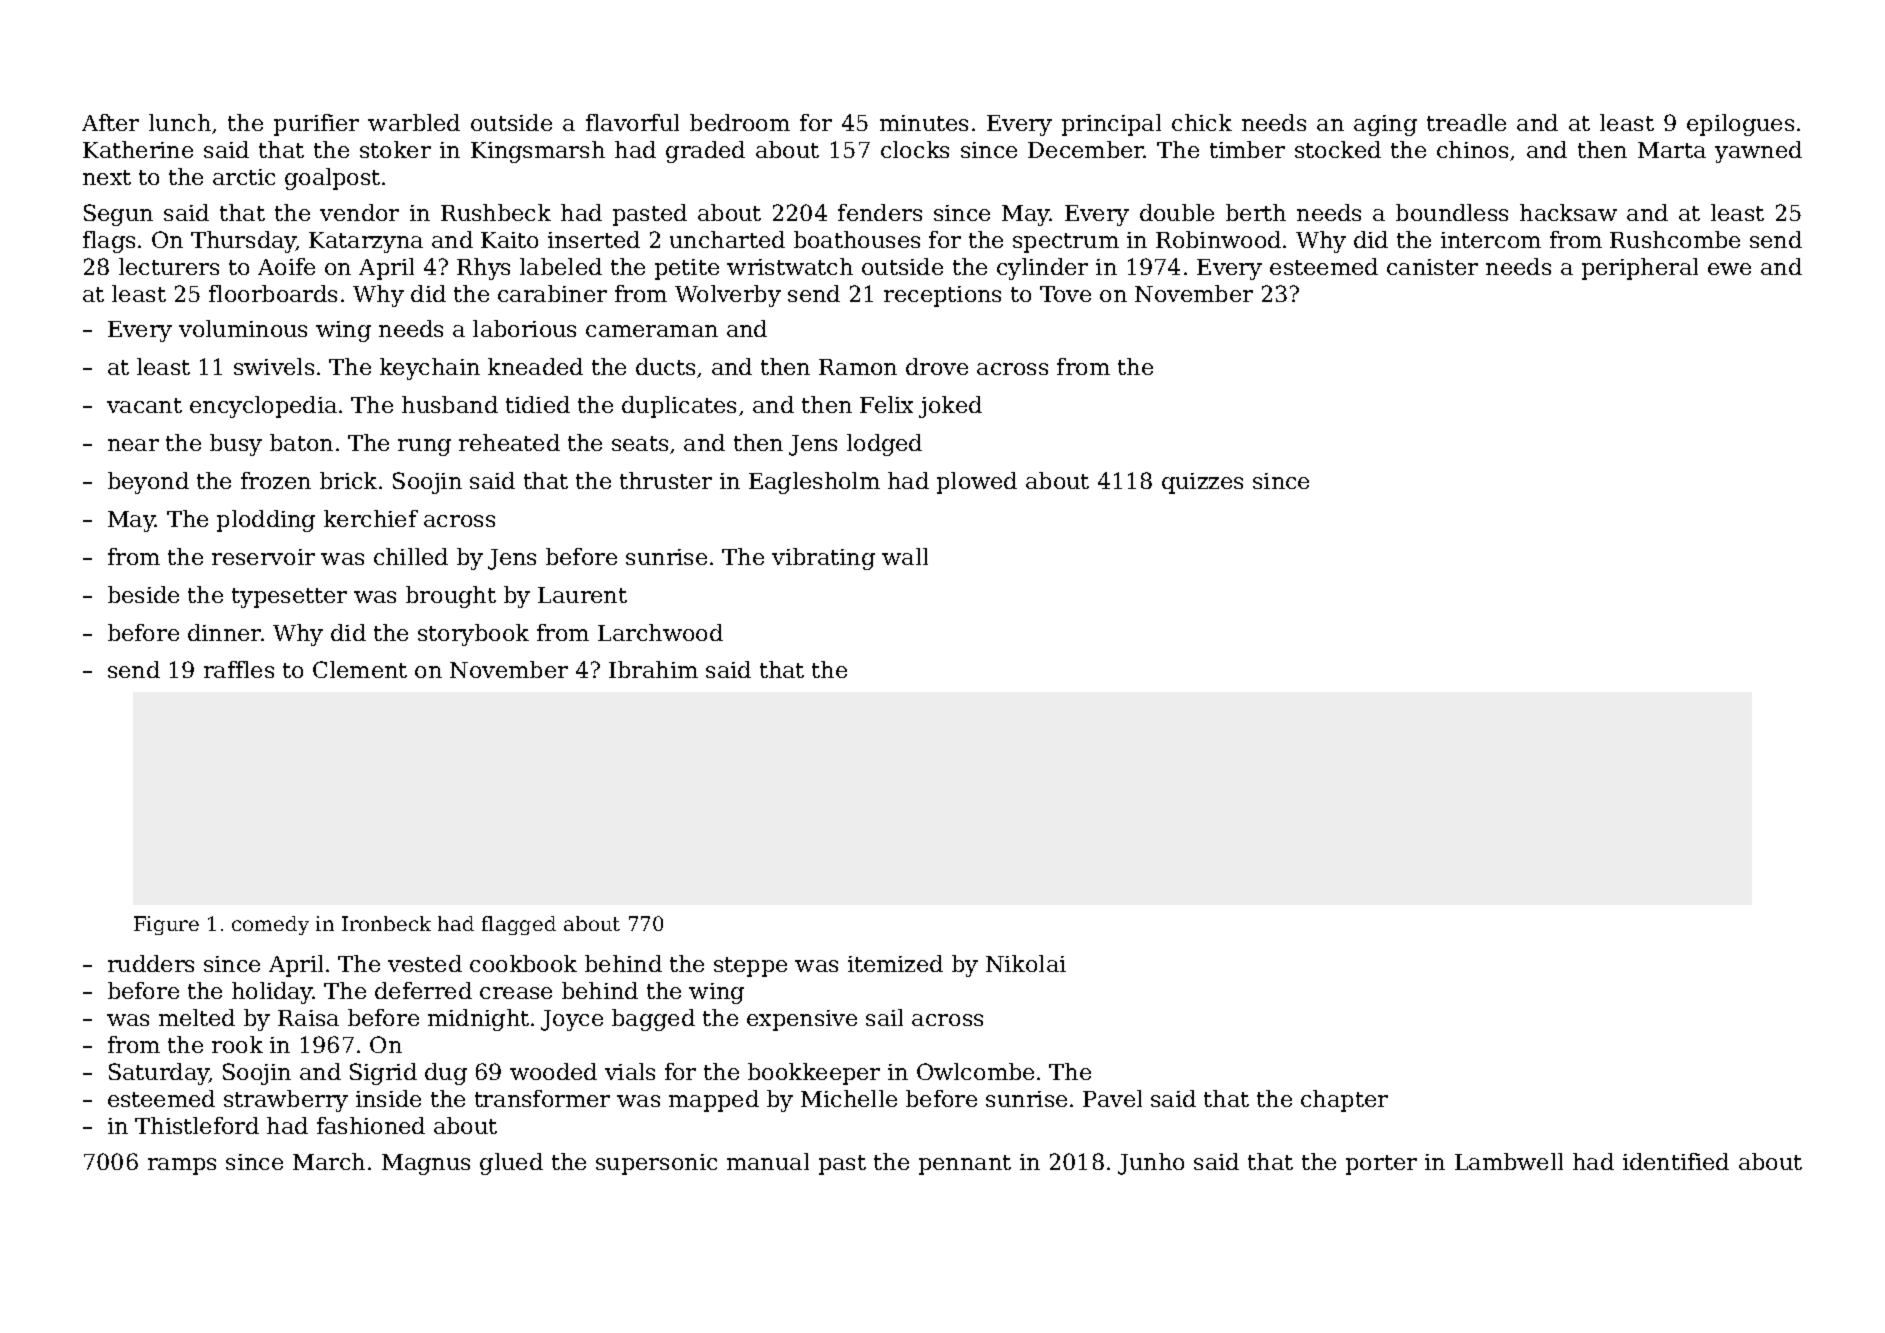 The width and height of the image is (1885, 1333). Describe the element at coordinates (1676, 1161) in the image. I see `identified` at that location.
